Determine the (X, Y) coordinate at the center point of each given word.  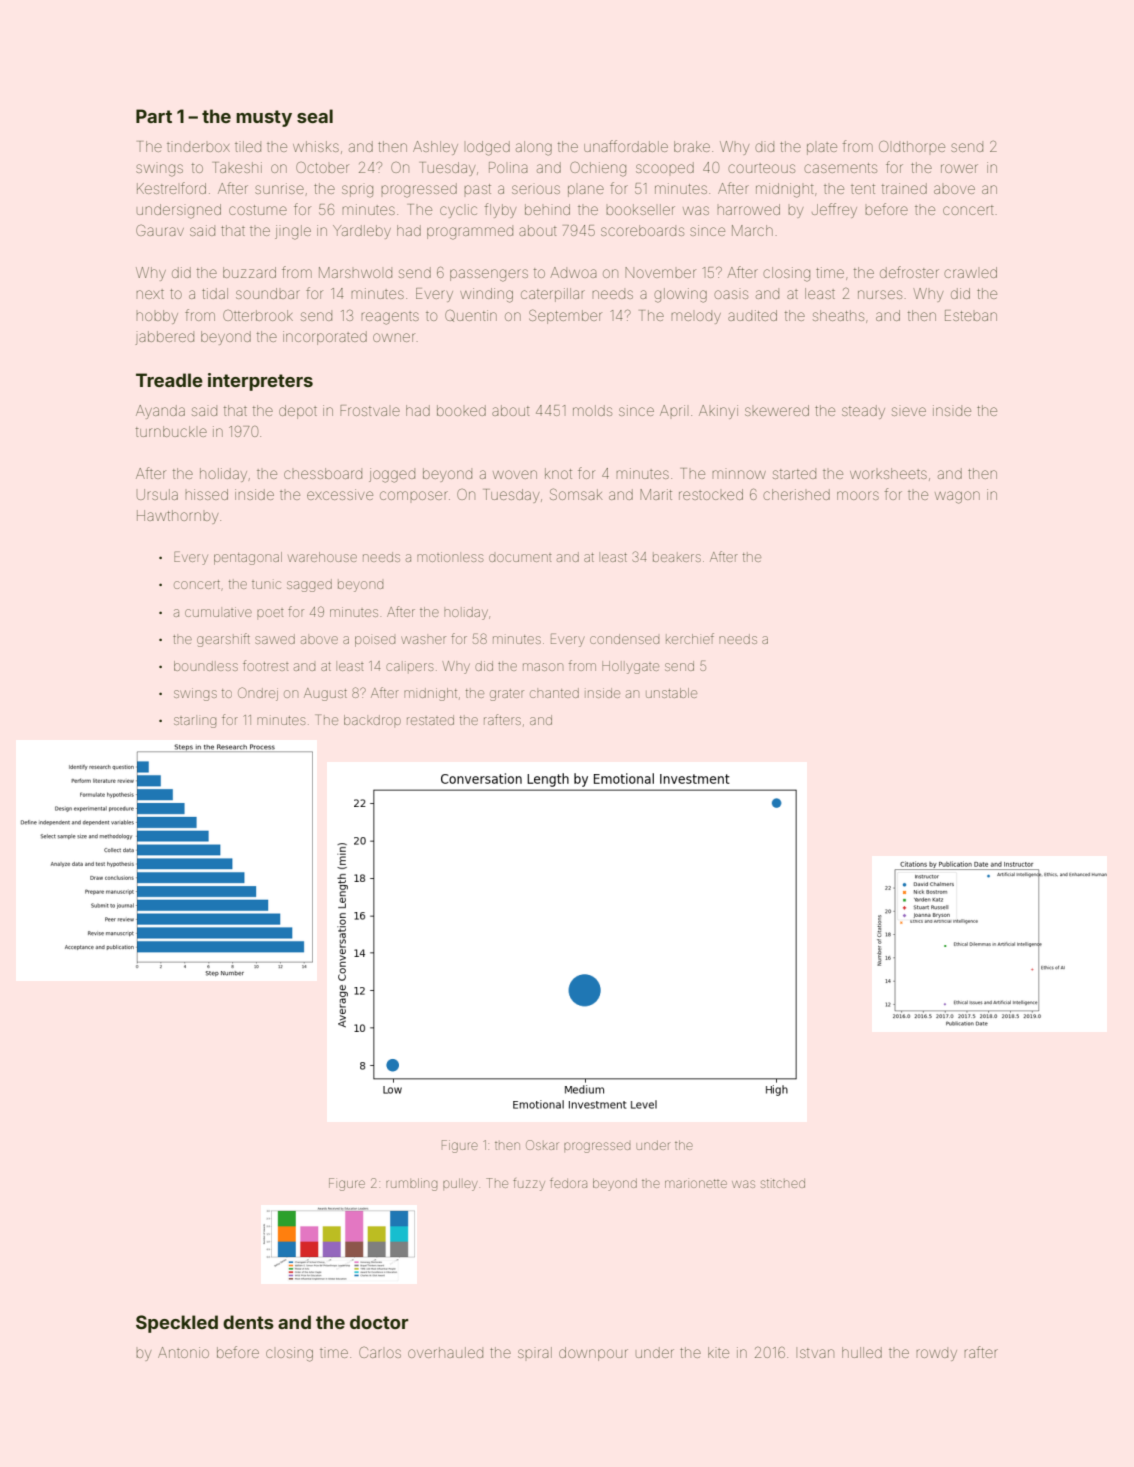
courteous (761, 168)
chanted (554, 693)
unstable (671, 693)
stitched (783, 1183)
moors (858, 495)
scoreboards (642, 230)
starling (195, 722)
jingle (293, 232)
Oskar (542, 1145)
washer (423, 640)
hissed (206, 494)
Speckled (177, 1324)
